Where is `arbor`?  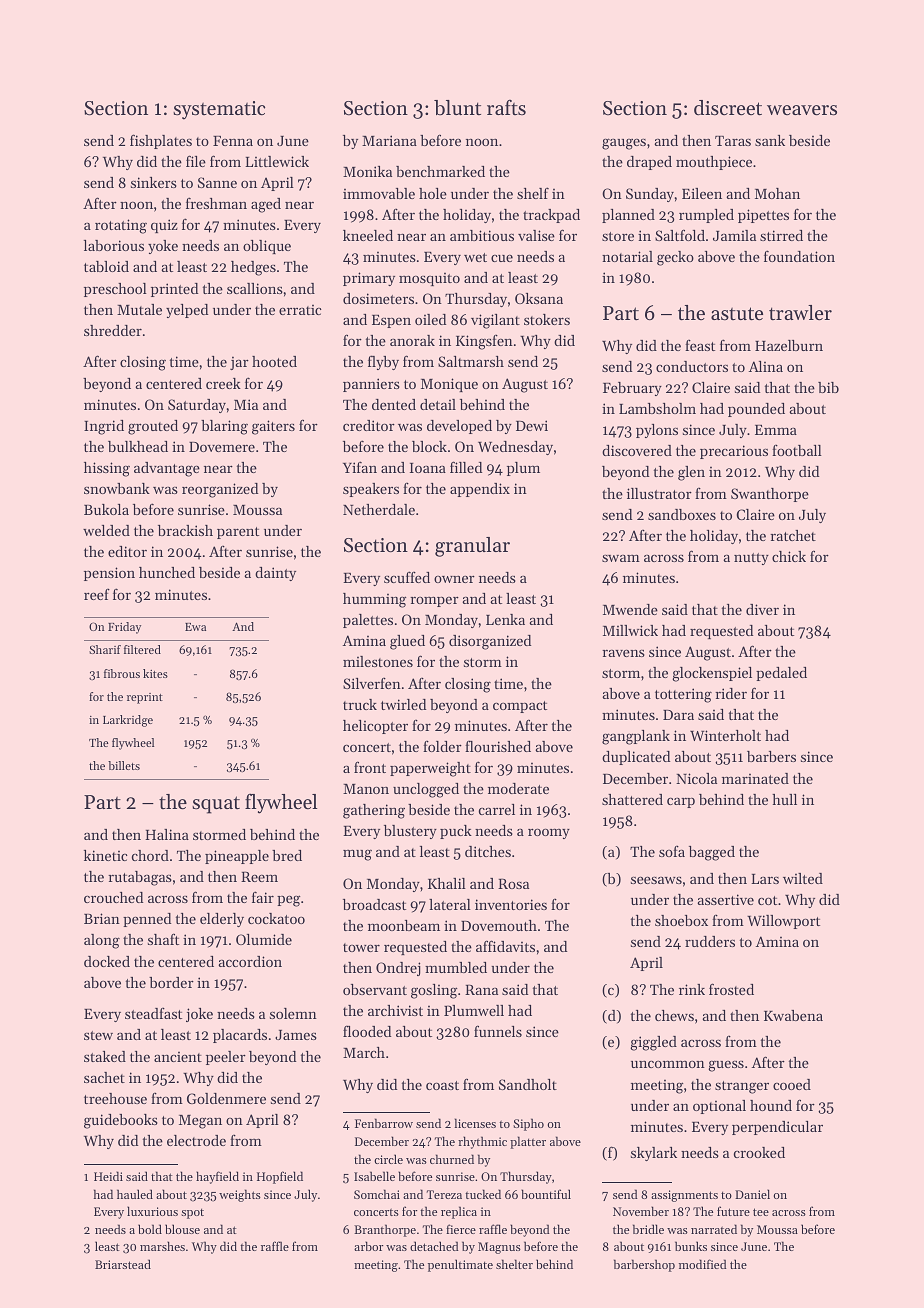 arbor is located at coordinates (369, 1246).
